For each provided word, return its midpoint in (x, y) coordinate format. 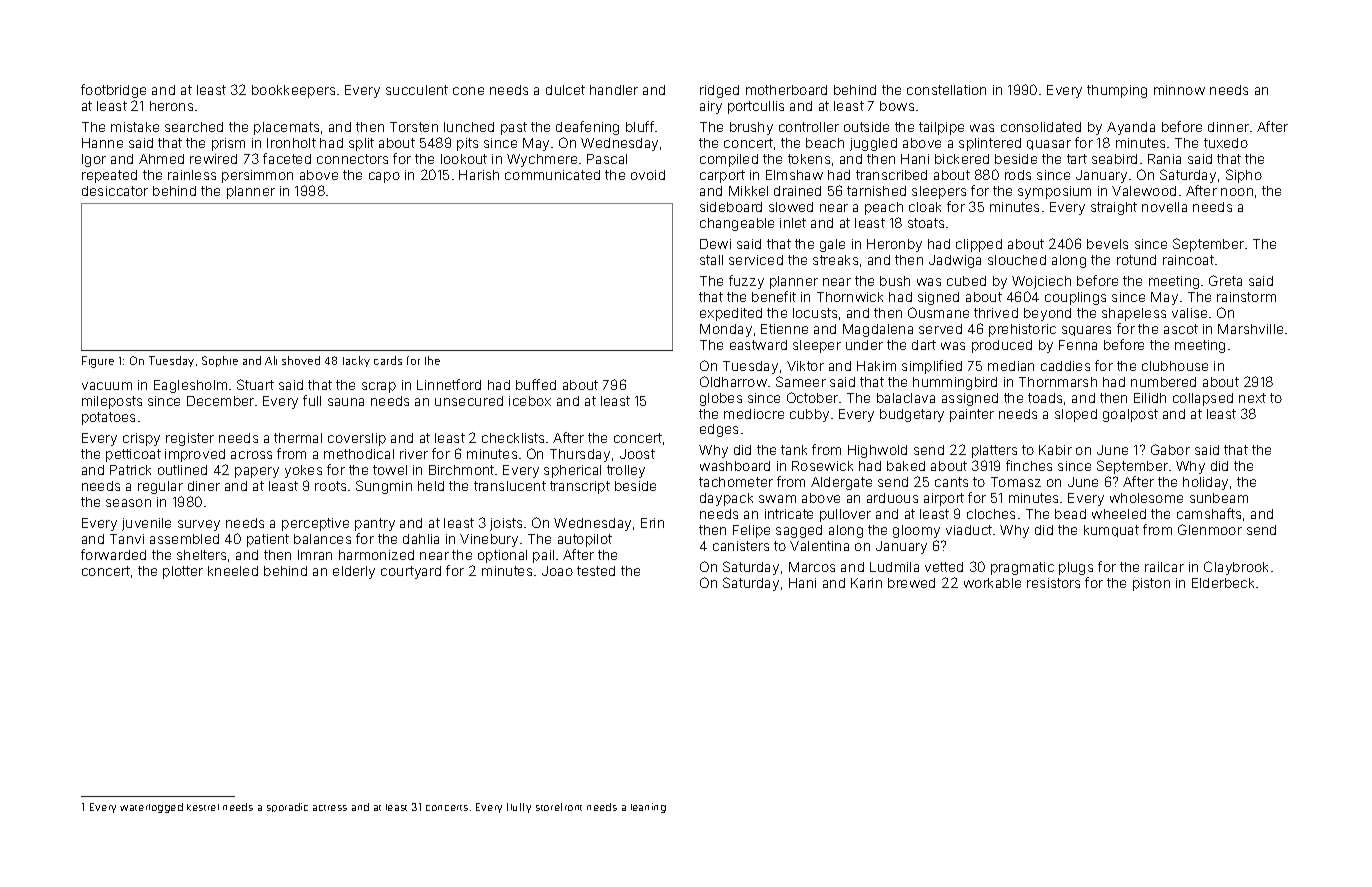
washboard (735, 466)
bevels (1107, 244)
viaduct (969, 530)
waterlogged (151, 808)
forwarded (113, 554)
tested (596, 571)
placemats (286, 128)
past (514, 128)
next (1252, 398)
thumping (1117, 91)
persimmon (257, 176)
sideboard (731, 207)
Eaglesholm (190, 386)
